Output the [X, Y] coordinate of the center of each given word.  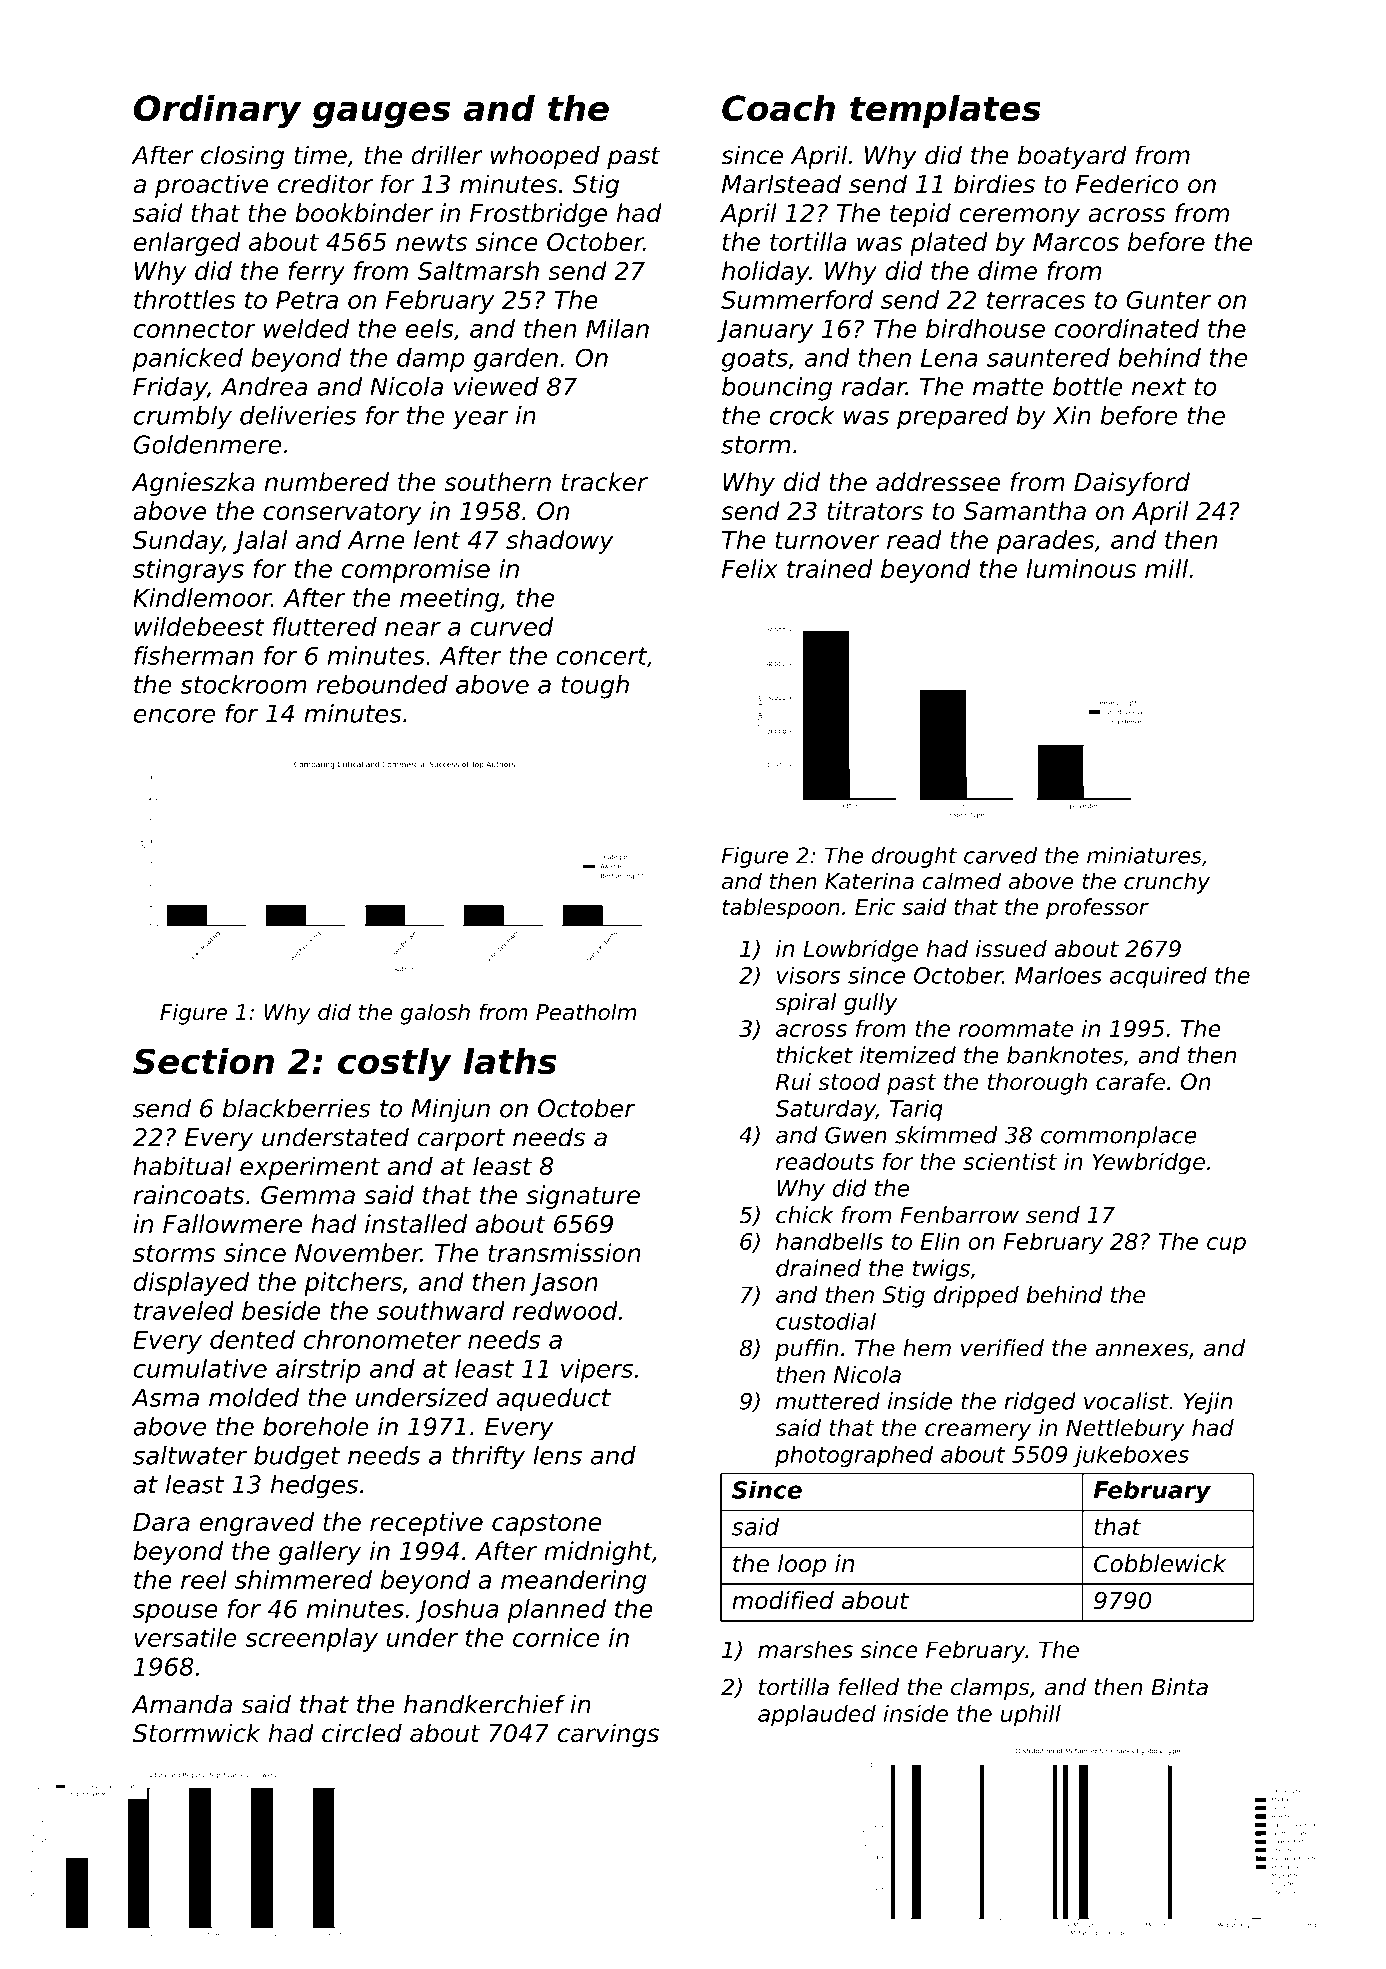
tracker [605, 482]
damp [431, 360]
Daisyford [1132, 484]
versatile [185, 1637]
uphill [1031, 1716]
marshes [805, 1649]
